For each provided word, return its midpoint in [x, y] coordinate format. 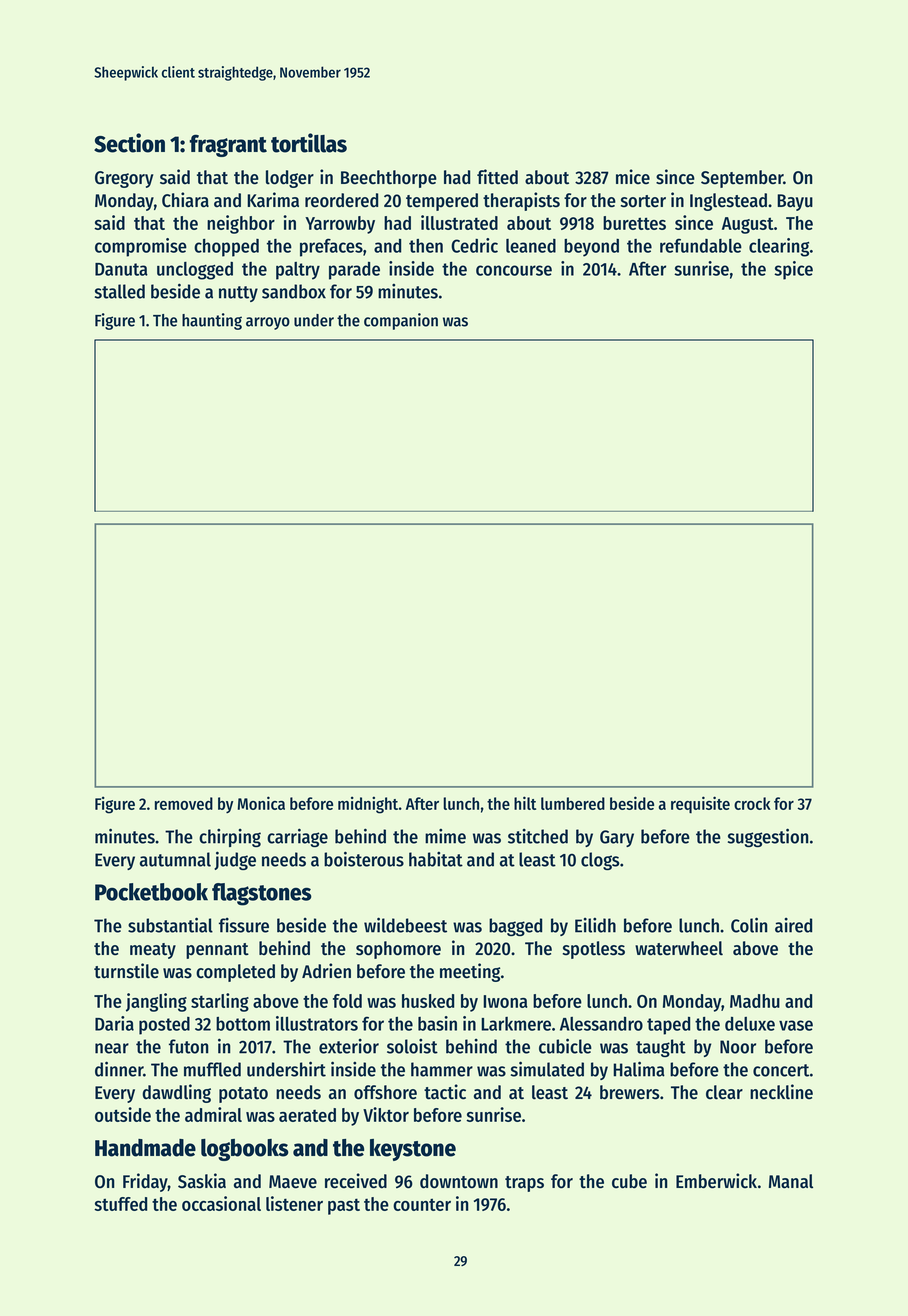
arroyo [268, 323]
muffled [212, 1069]
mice [633, 177]
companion [401, 321]
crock [752, 803]
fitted [497, 177]
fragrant [228, 146]
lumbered [573, 803]
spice [793, 270]
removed [184, 803]
